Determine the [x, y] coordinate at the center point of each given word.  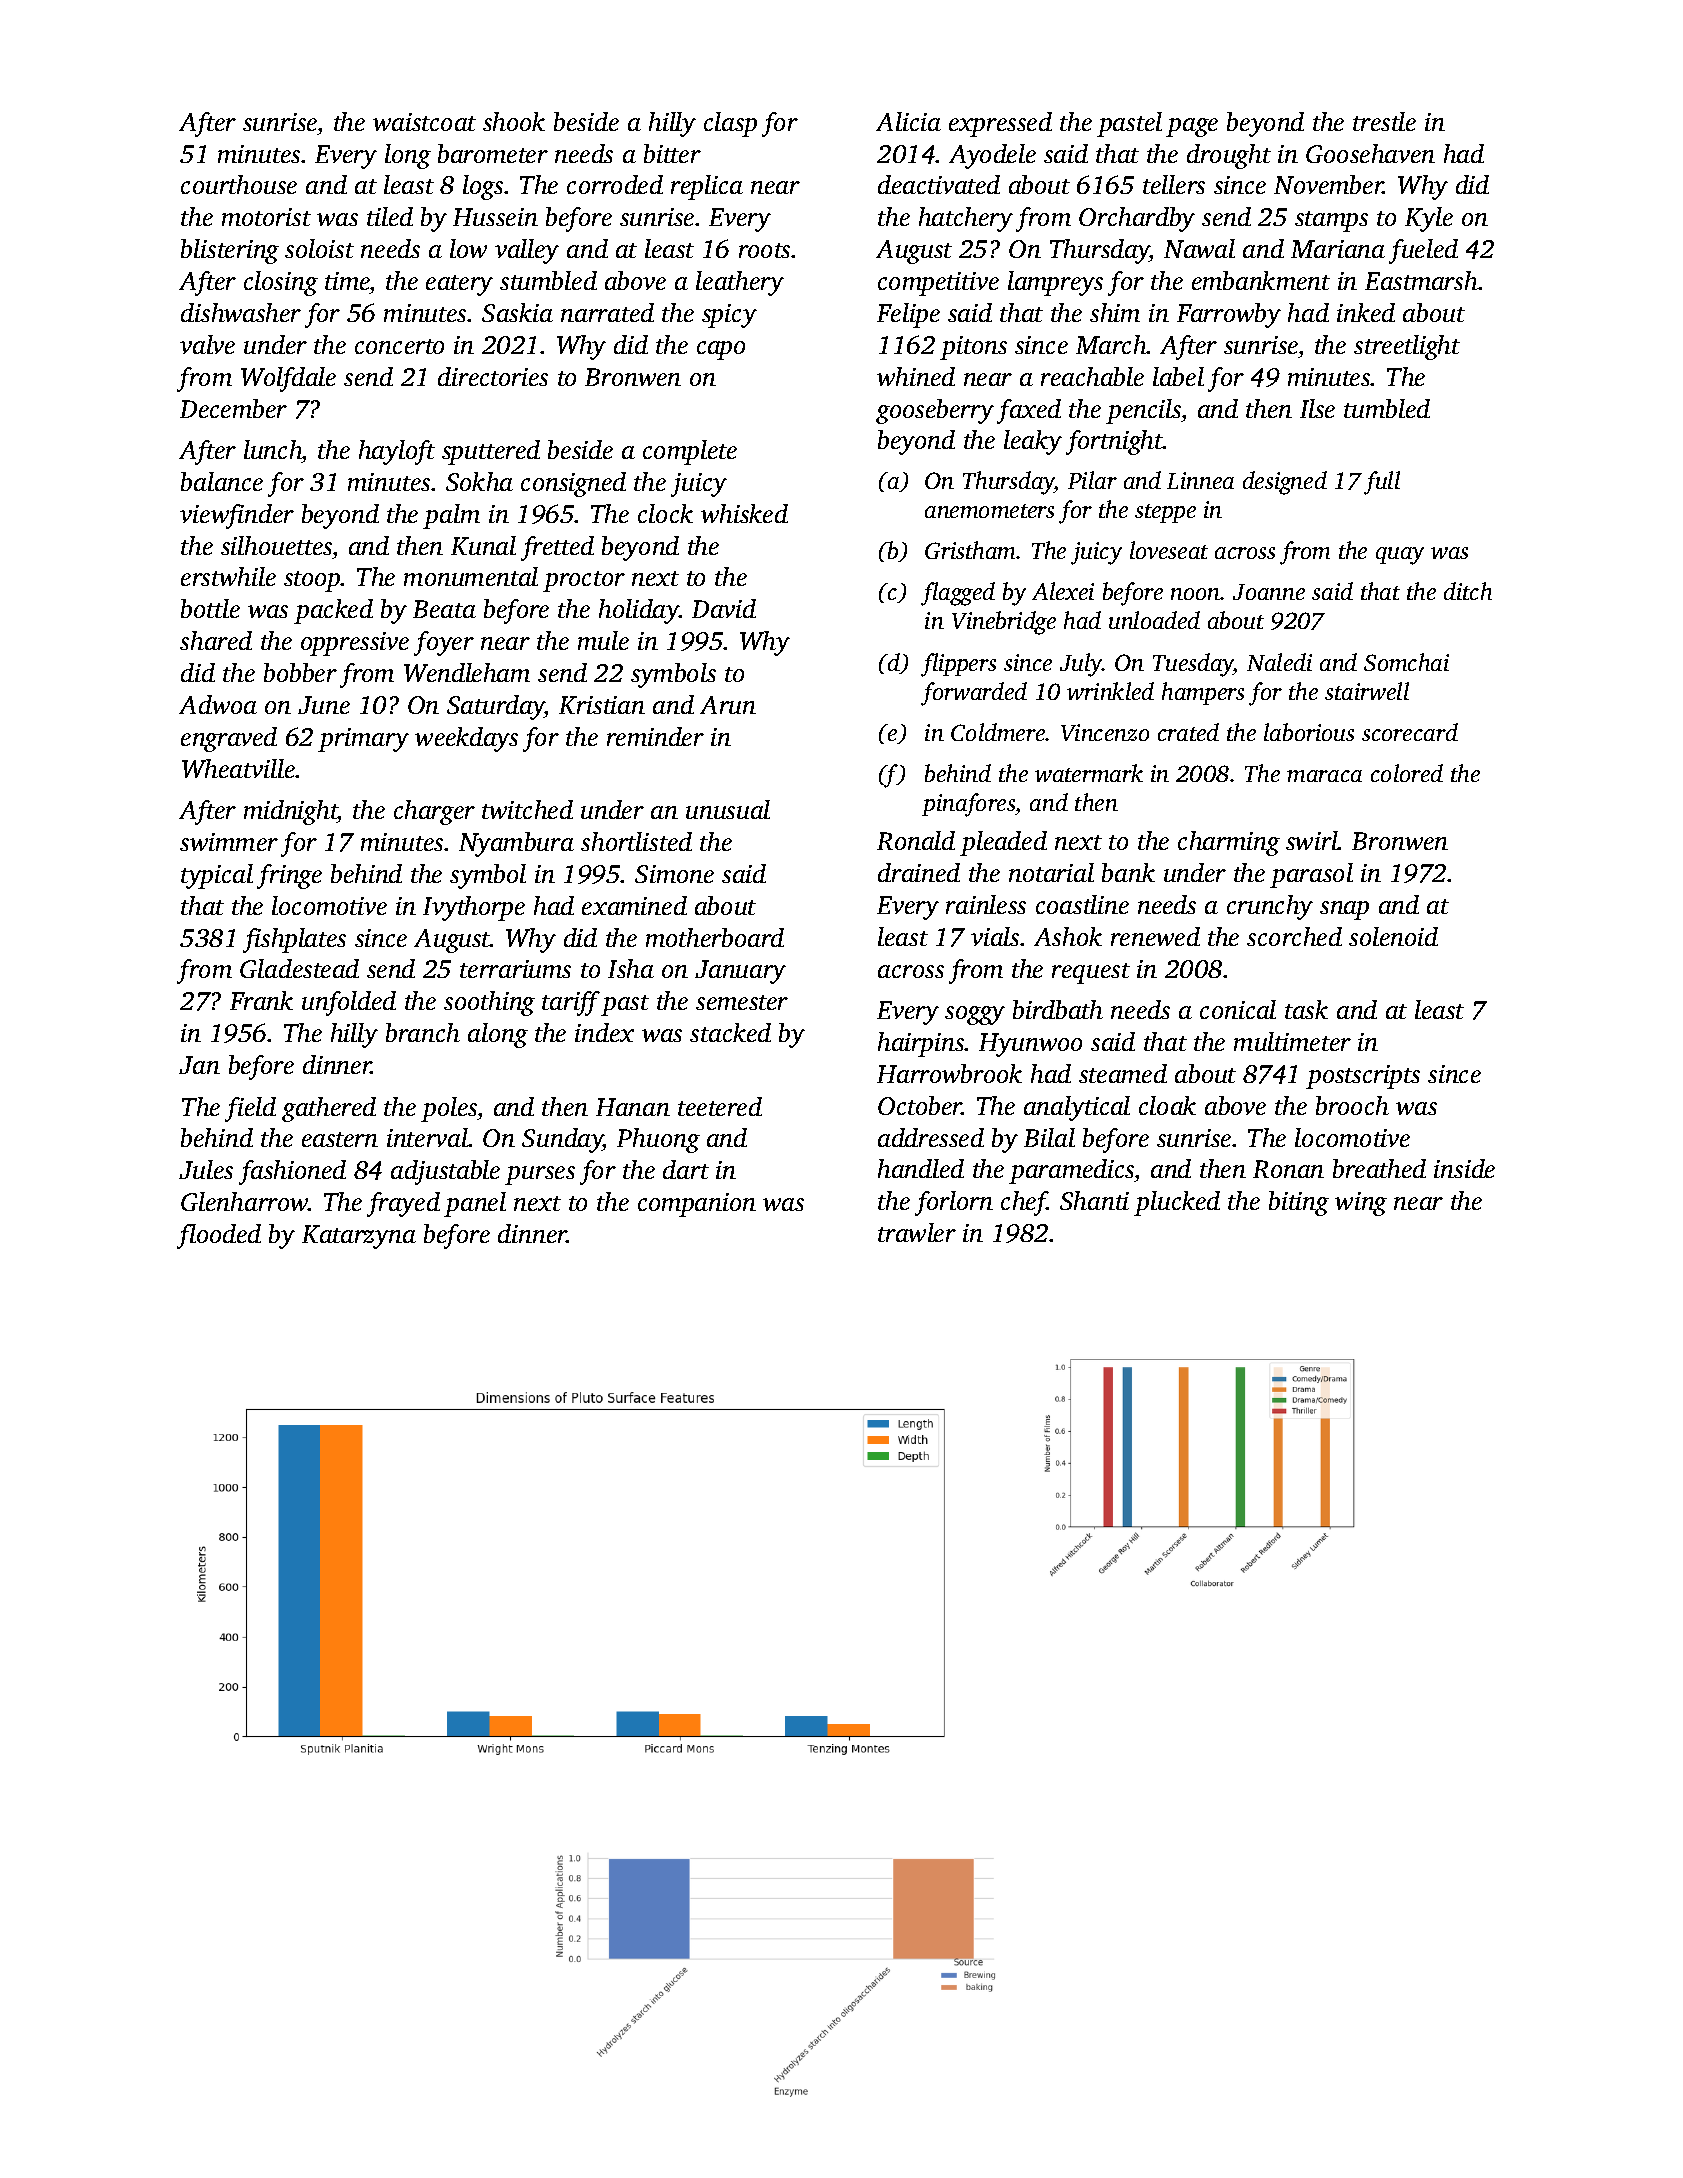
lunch [273, 449]
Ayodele [992, 156]
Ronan [1288, 1169]
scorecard [1410, 732]
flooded [219, 1236]
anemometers [989, 511]
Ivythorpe [474, 908]
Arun [728, 705]
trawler [917, 1232]
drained [919, 872]
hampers [1203, 693]
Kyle [1429, 219]
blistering [230, 251]
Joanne [1269, 592]
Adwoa [218, 704]
